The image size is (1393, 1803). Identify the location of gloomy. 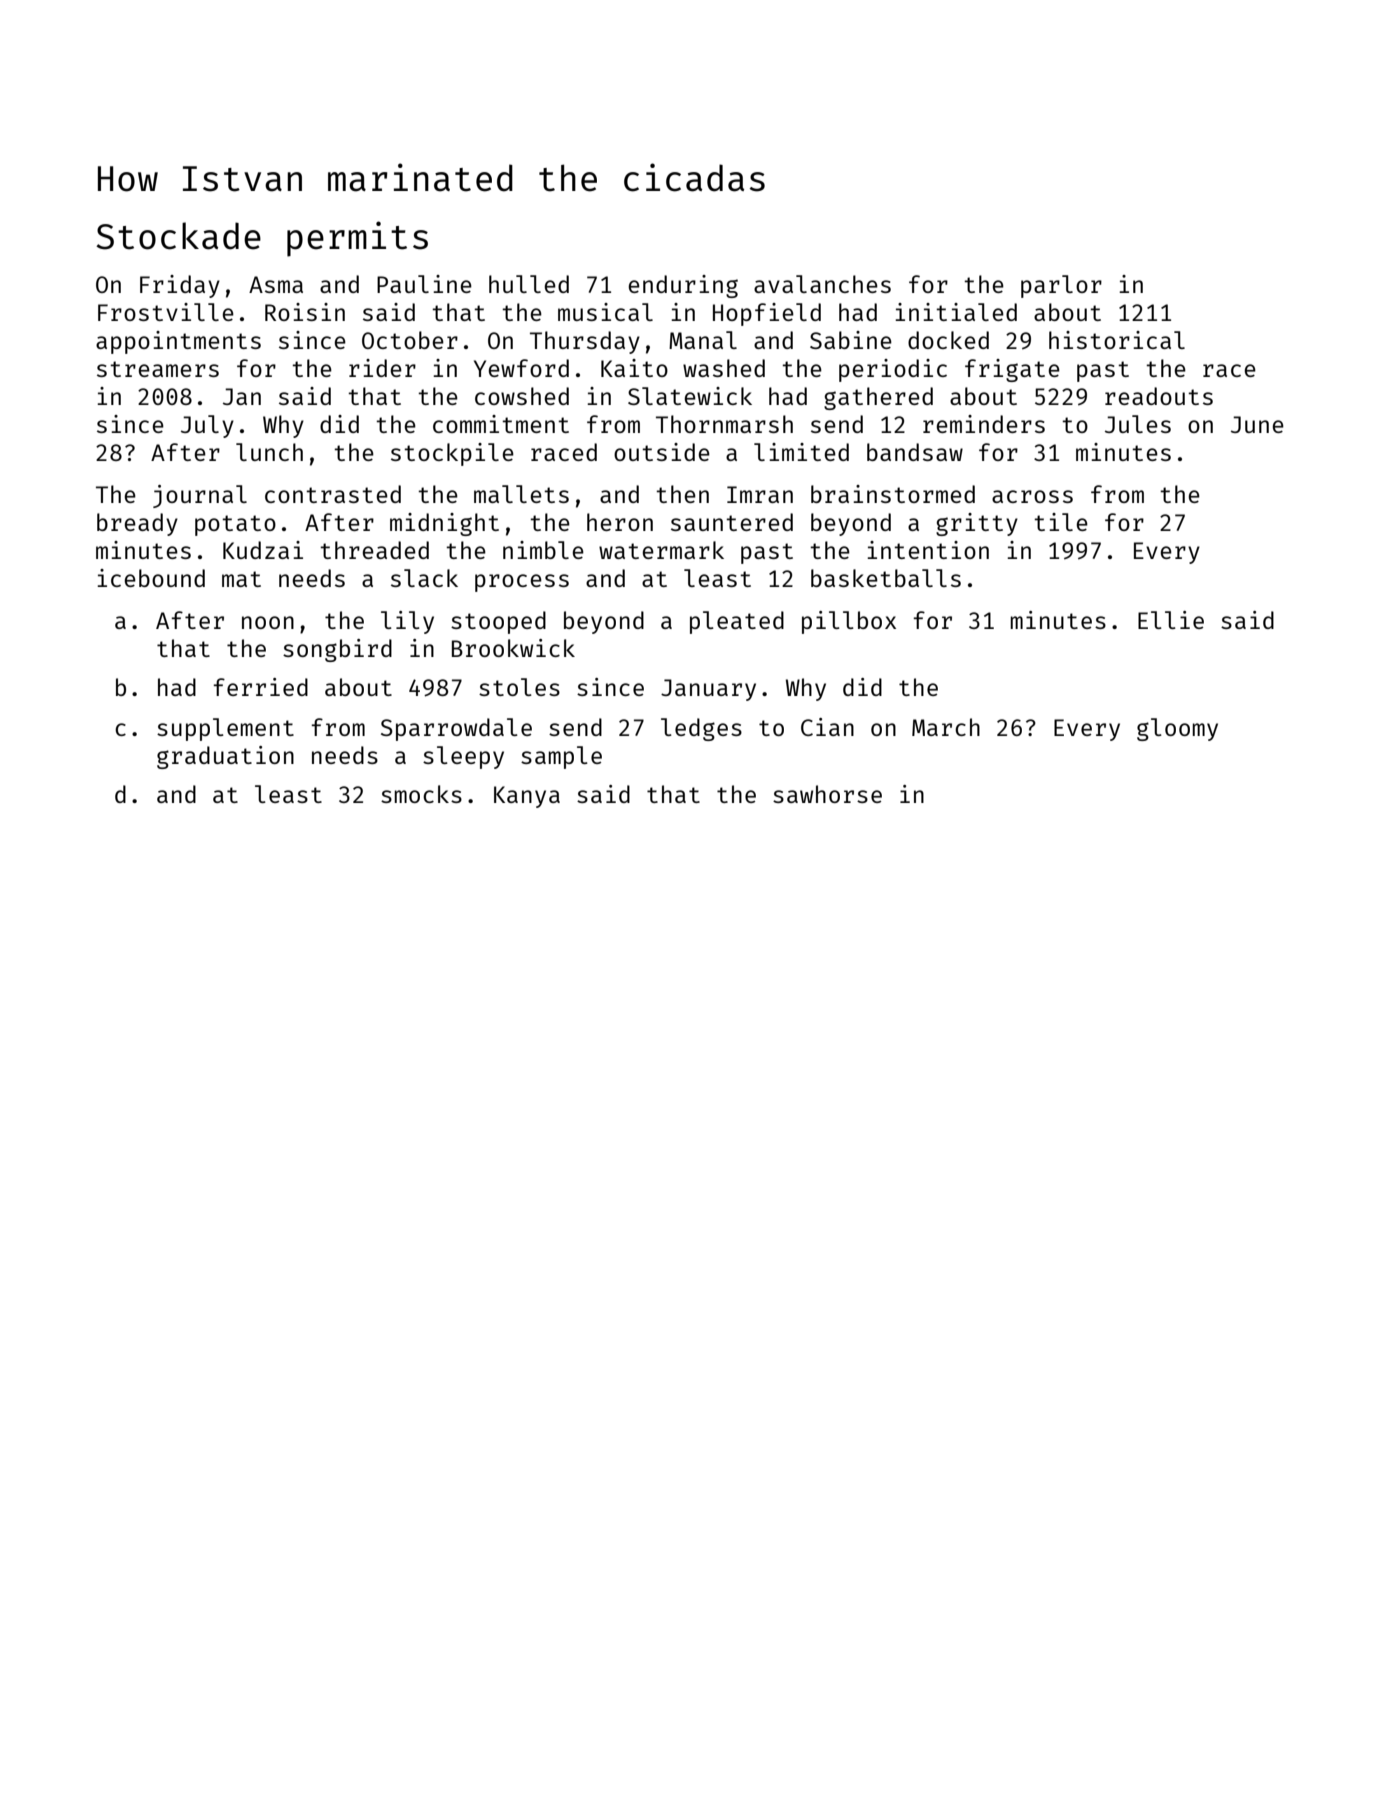
(1177, 729).
